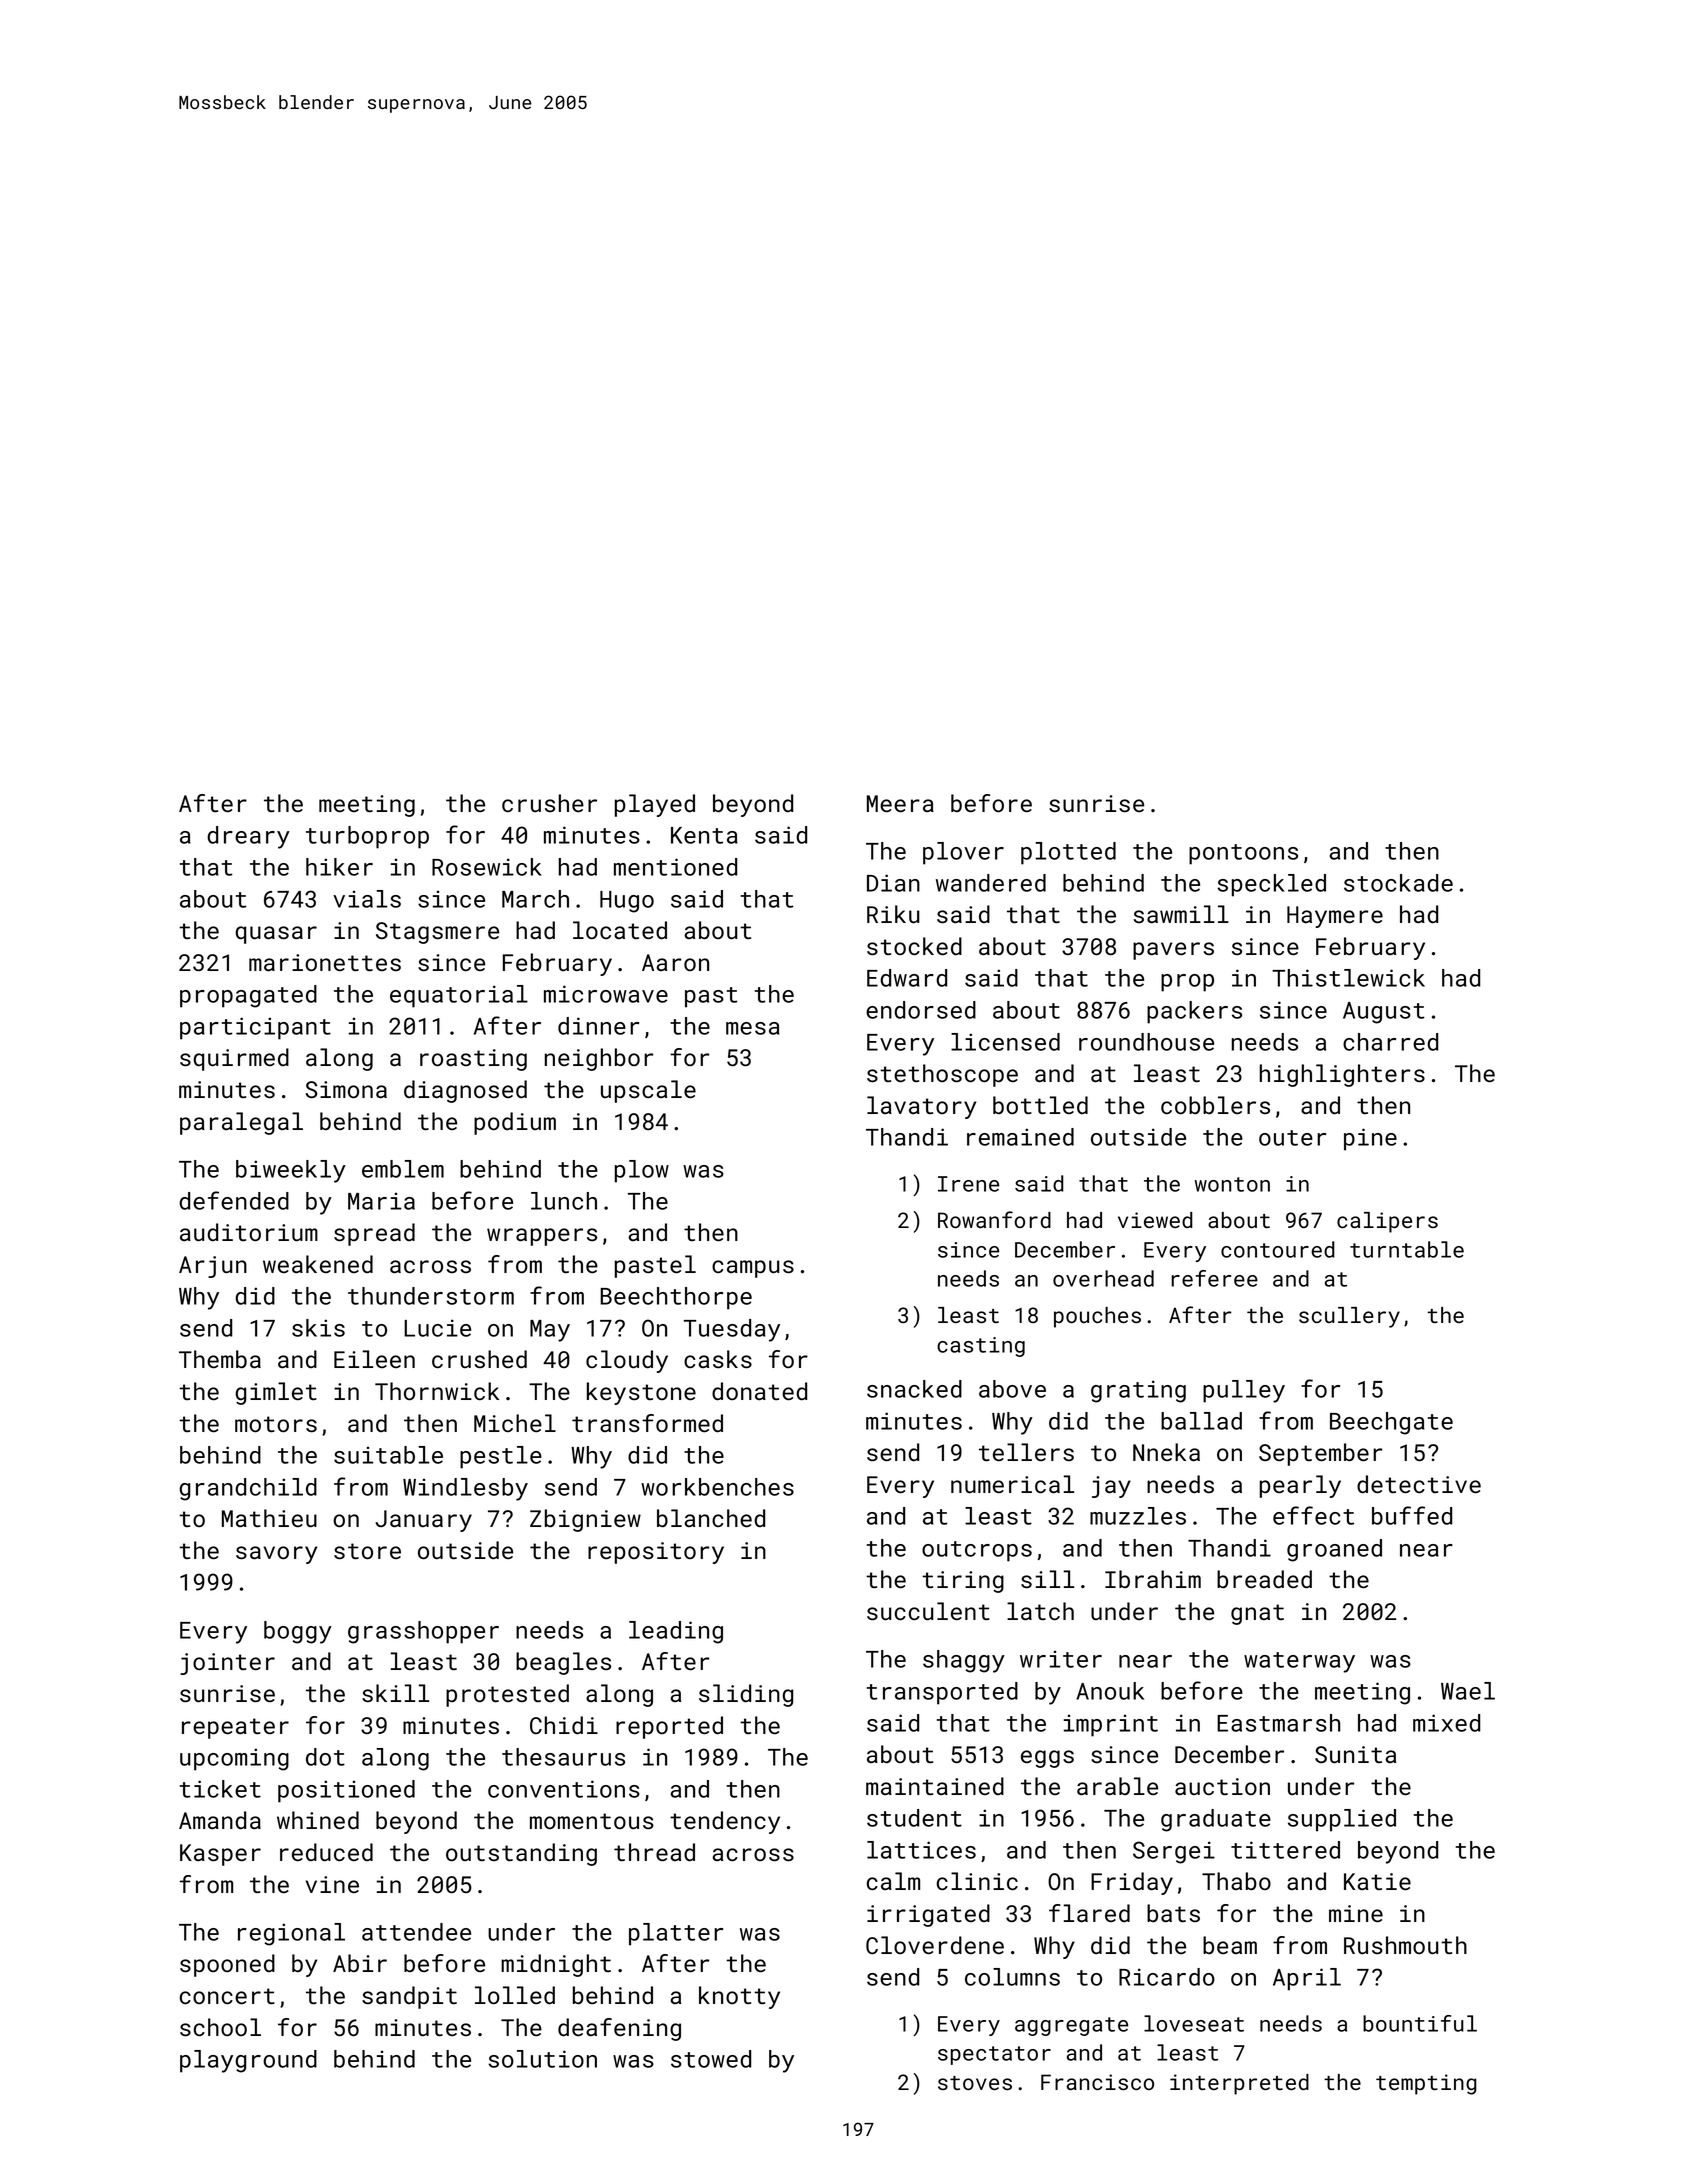  What do you see at coordinates (339, 867) in the screenshot?
I see `hiker` at bounding box center [339, 867].
